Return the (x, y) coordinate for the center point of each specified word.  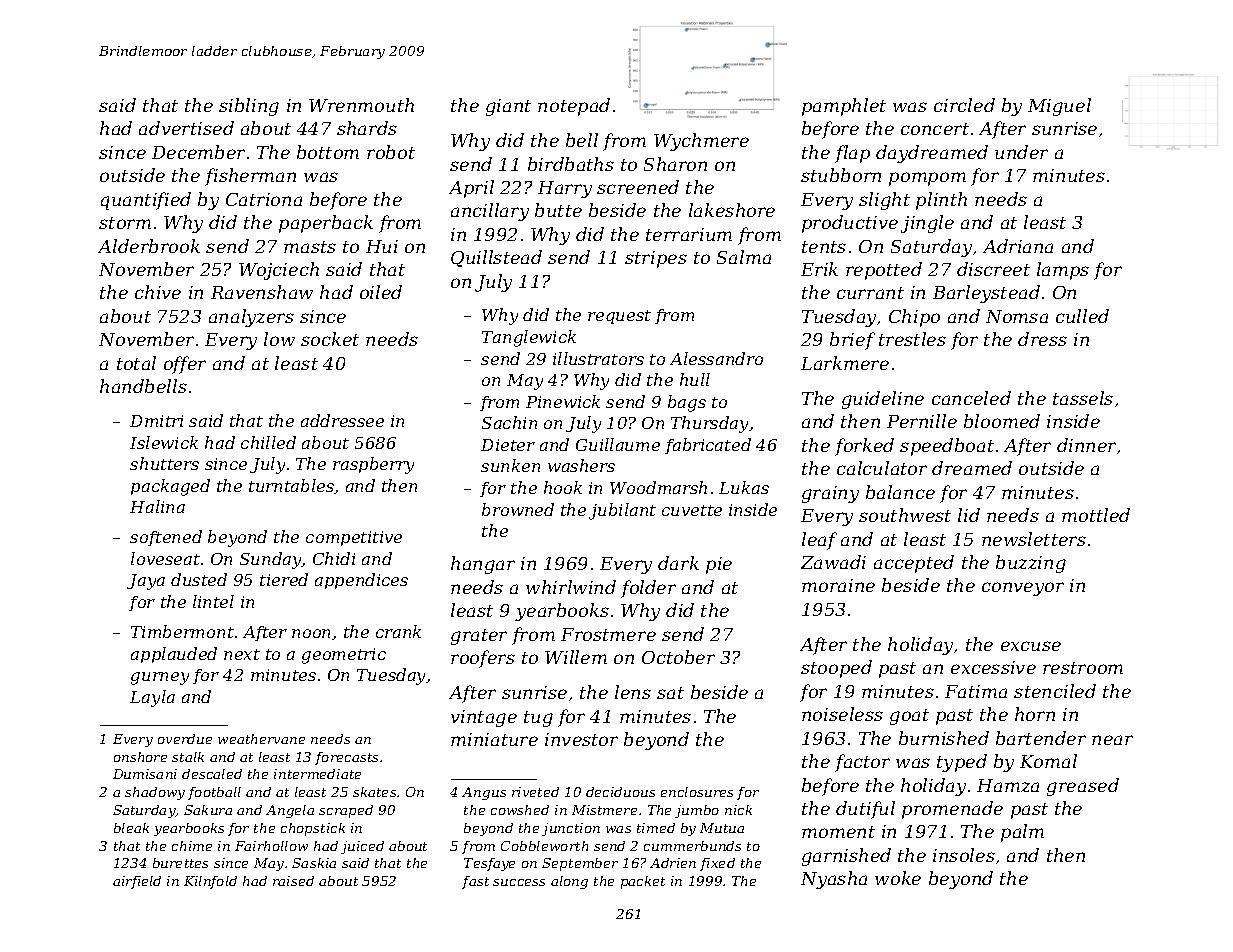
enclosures (697, 792)
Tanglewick (529, 338)
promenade (952, 810)
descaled (212, 774)
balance (900, 492)
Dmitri (156, 421)
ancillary (490, 212)
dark (678, 563)
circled (964, 105)
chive (158, 292)
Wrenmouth (361, 105)
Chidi (334, 558)
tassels (1083, 398)
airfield (137, 882)
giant (508, 107)
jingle (927, 224)
